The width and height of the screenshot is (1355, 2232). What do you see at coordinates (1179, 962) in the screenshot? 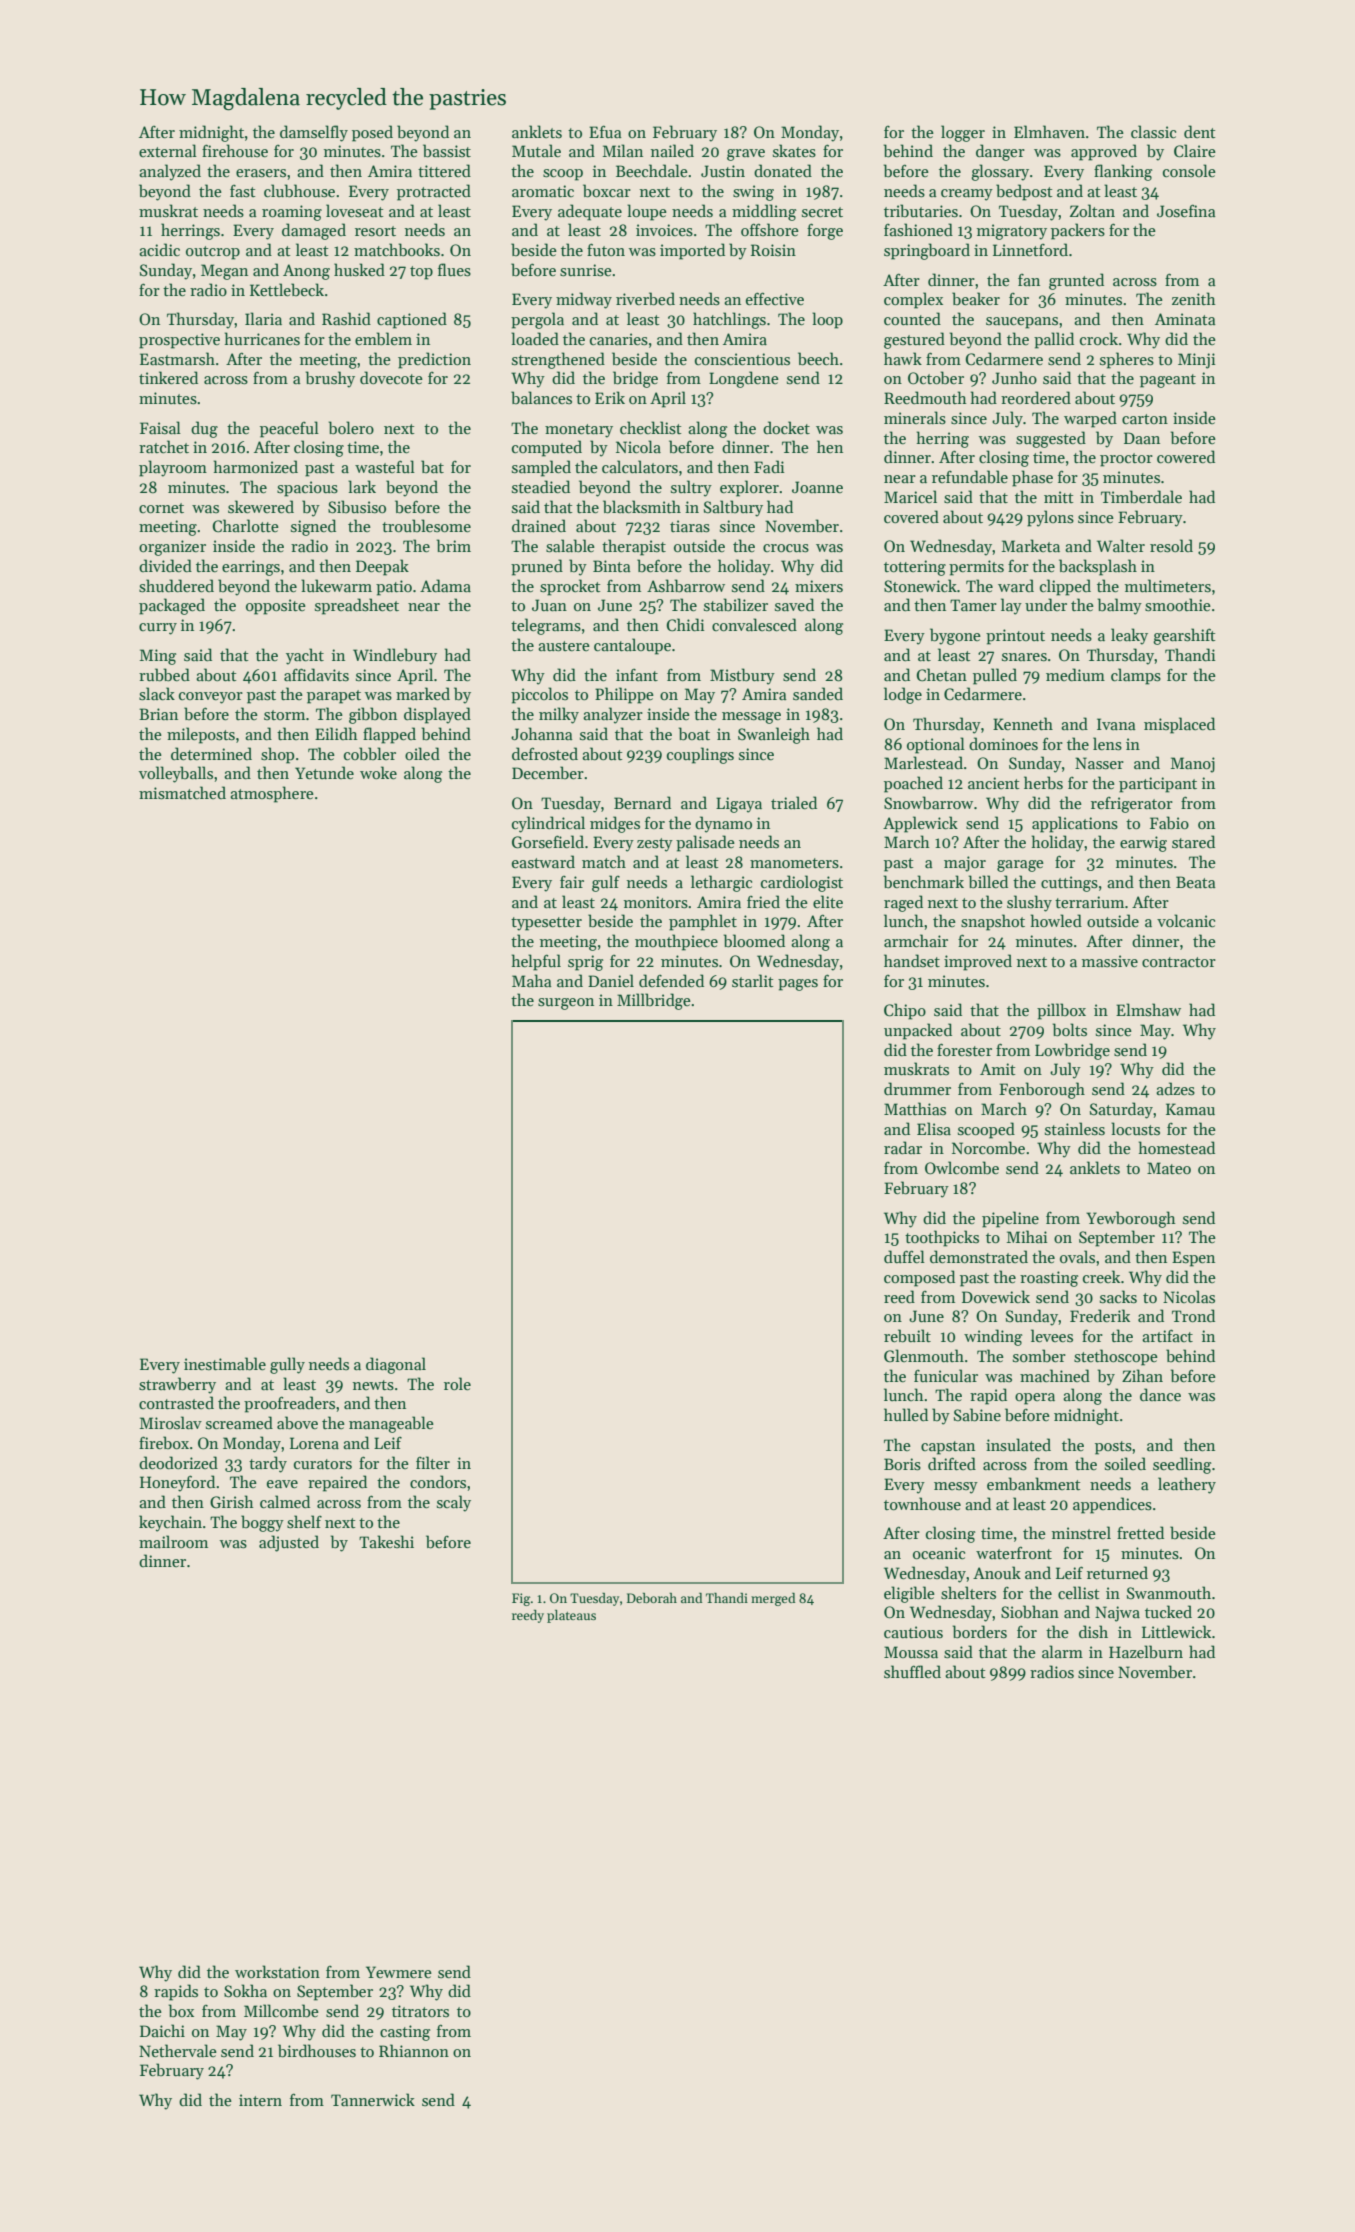
I see `contractor` at bounding box center [1179, 962].
